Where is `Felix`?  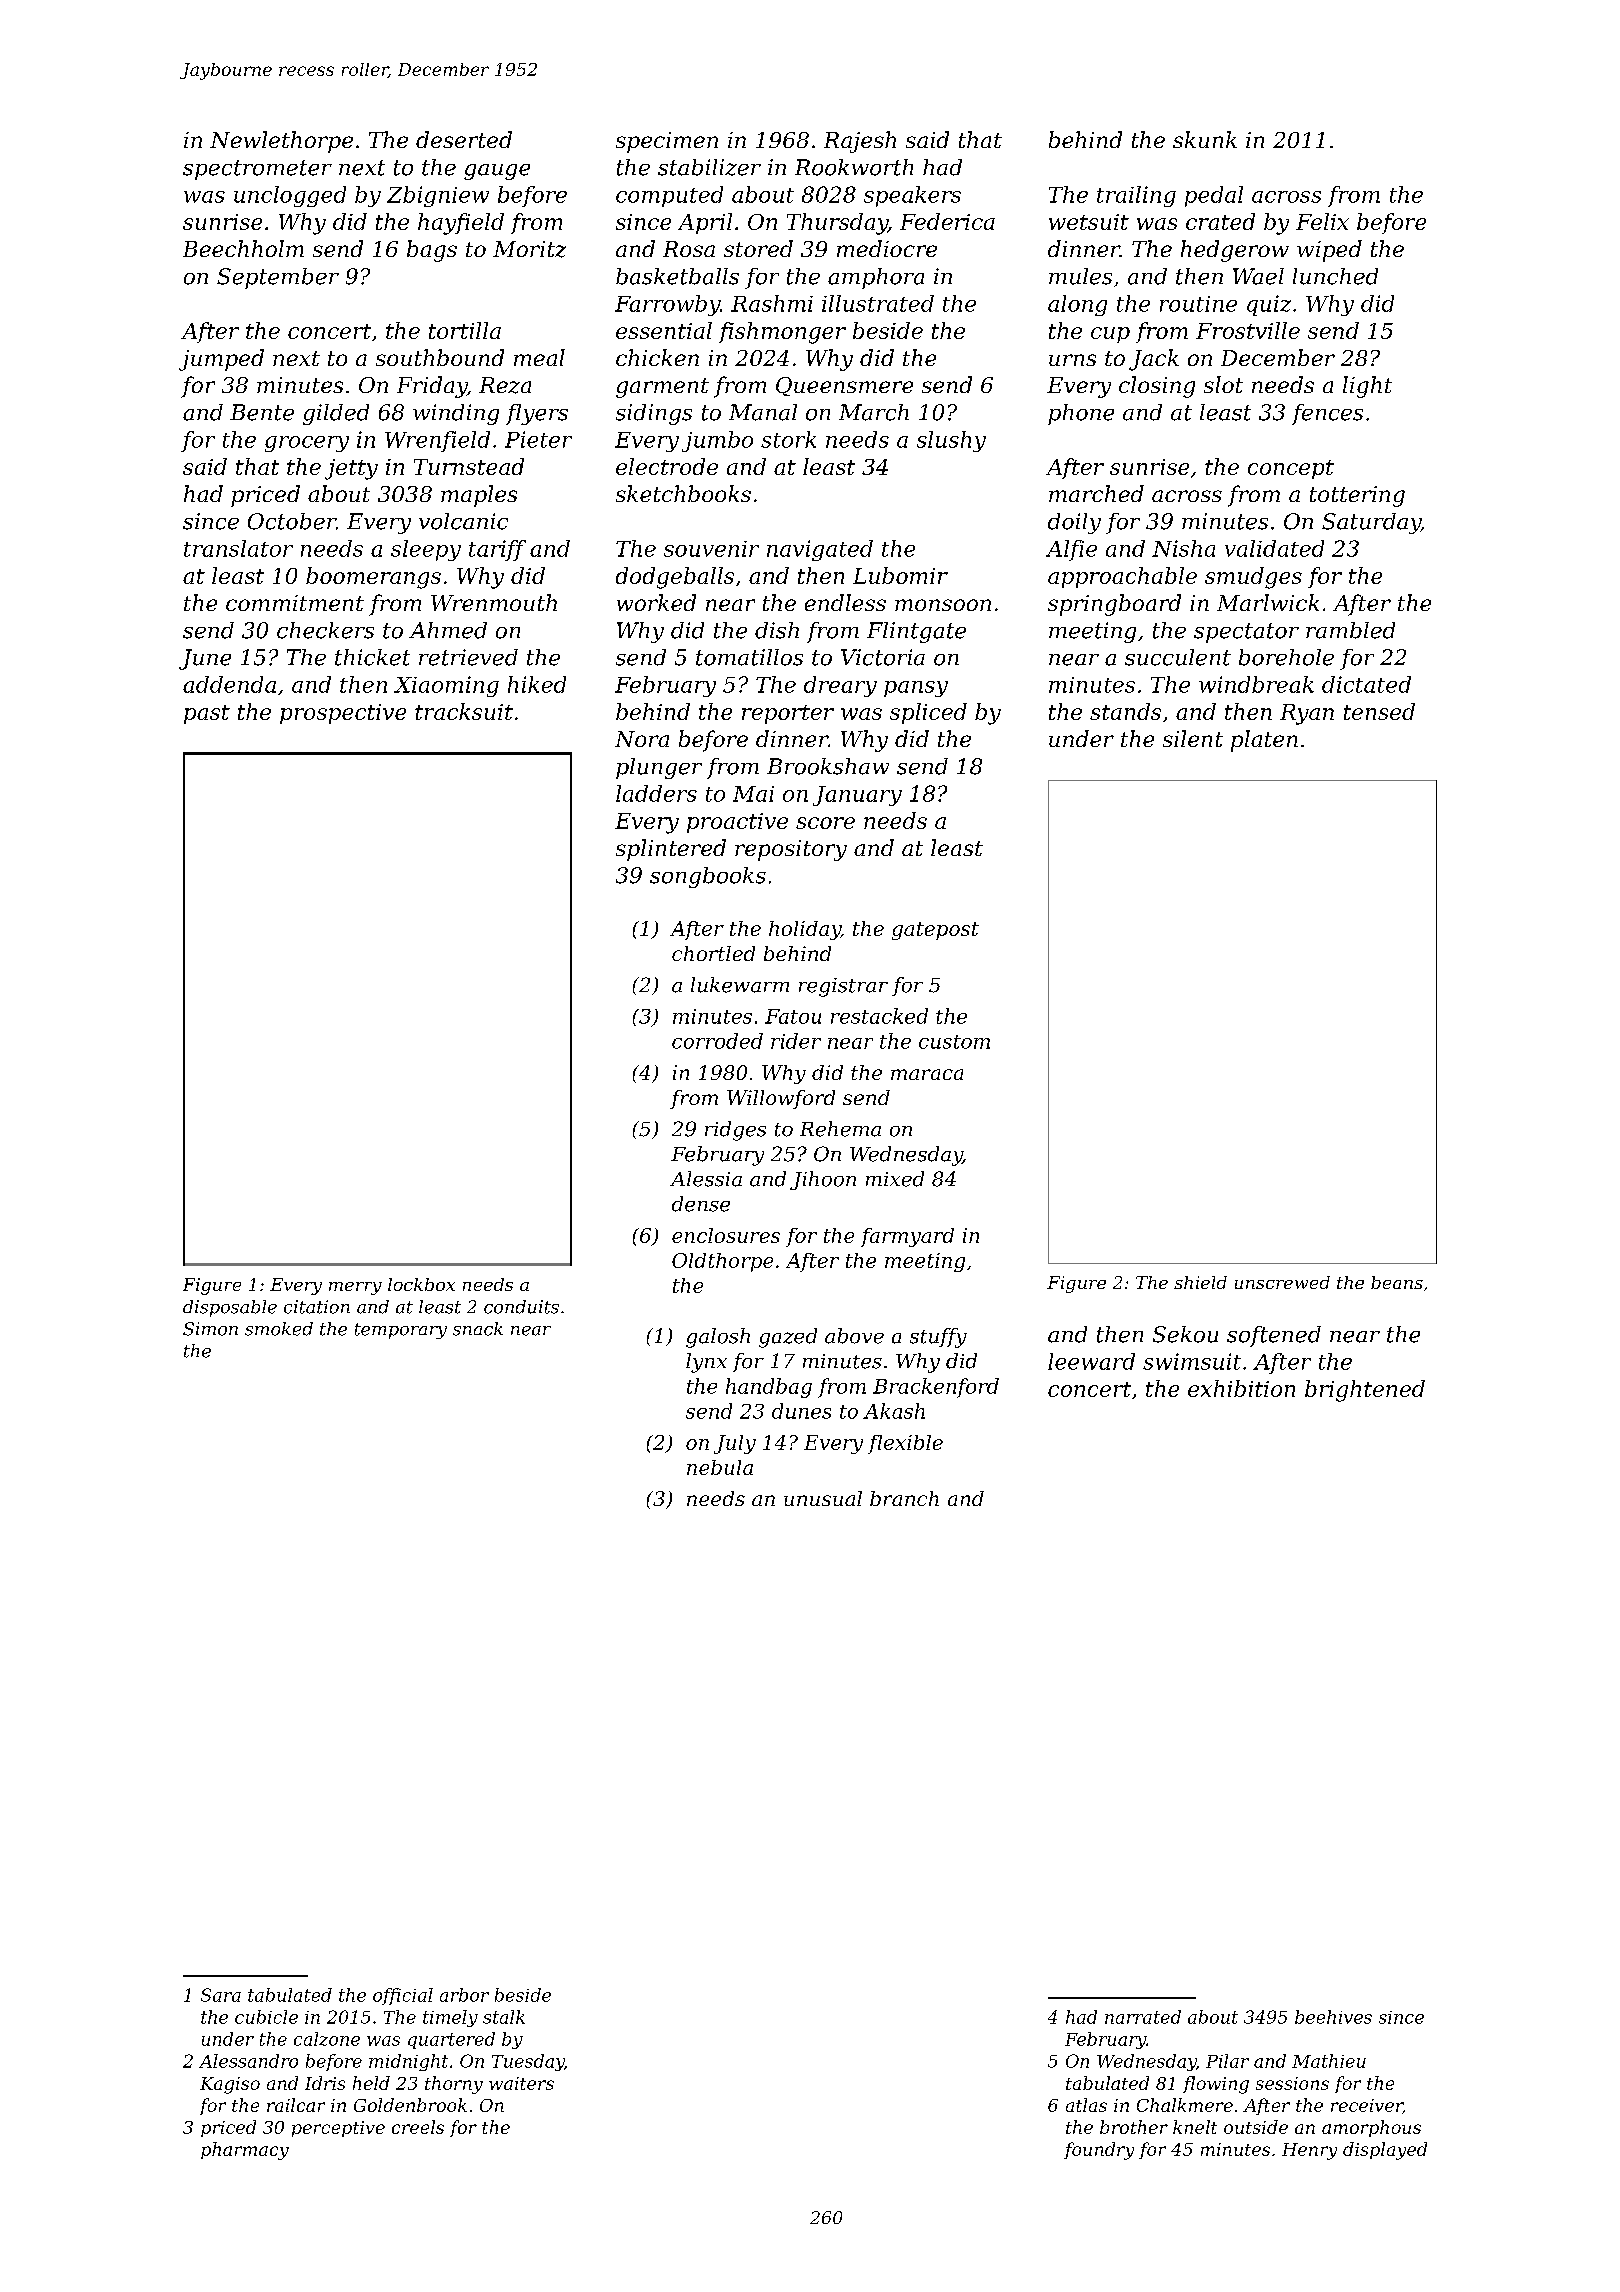 Felix is located at coordinates (1322, 221).
